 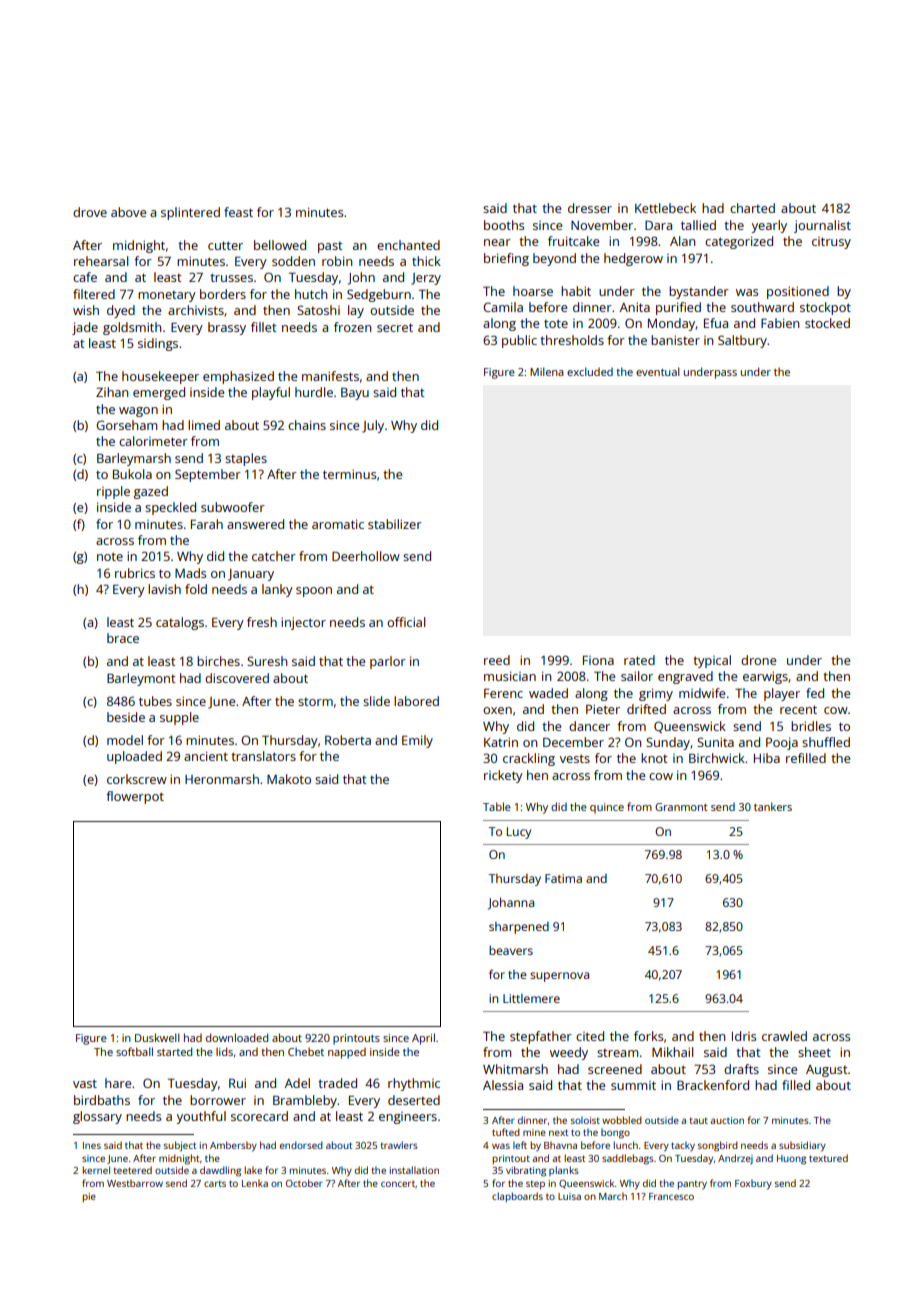 I want to click on teetered, so click(x=132, y=1170).
